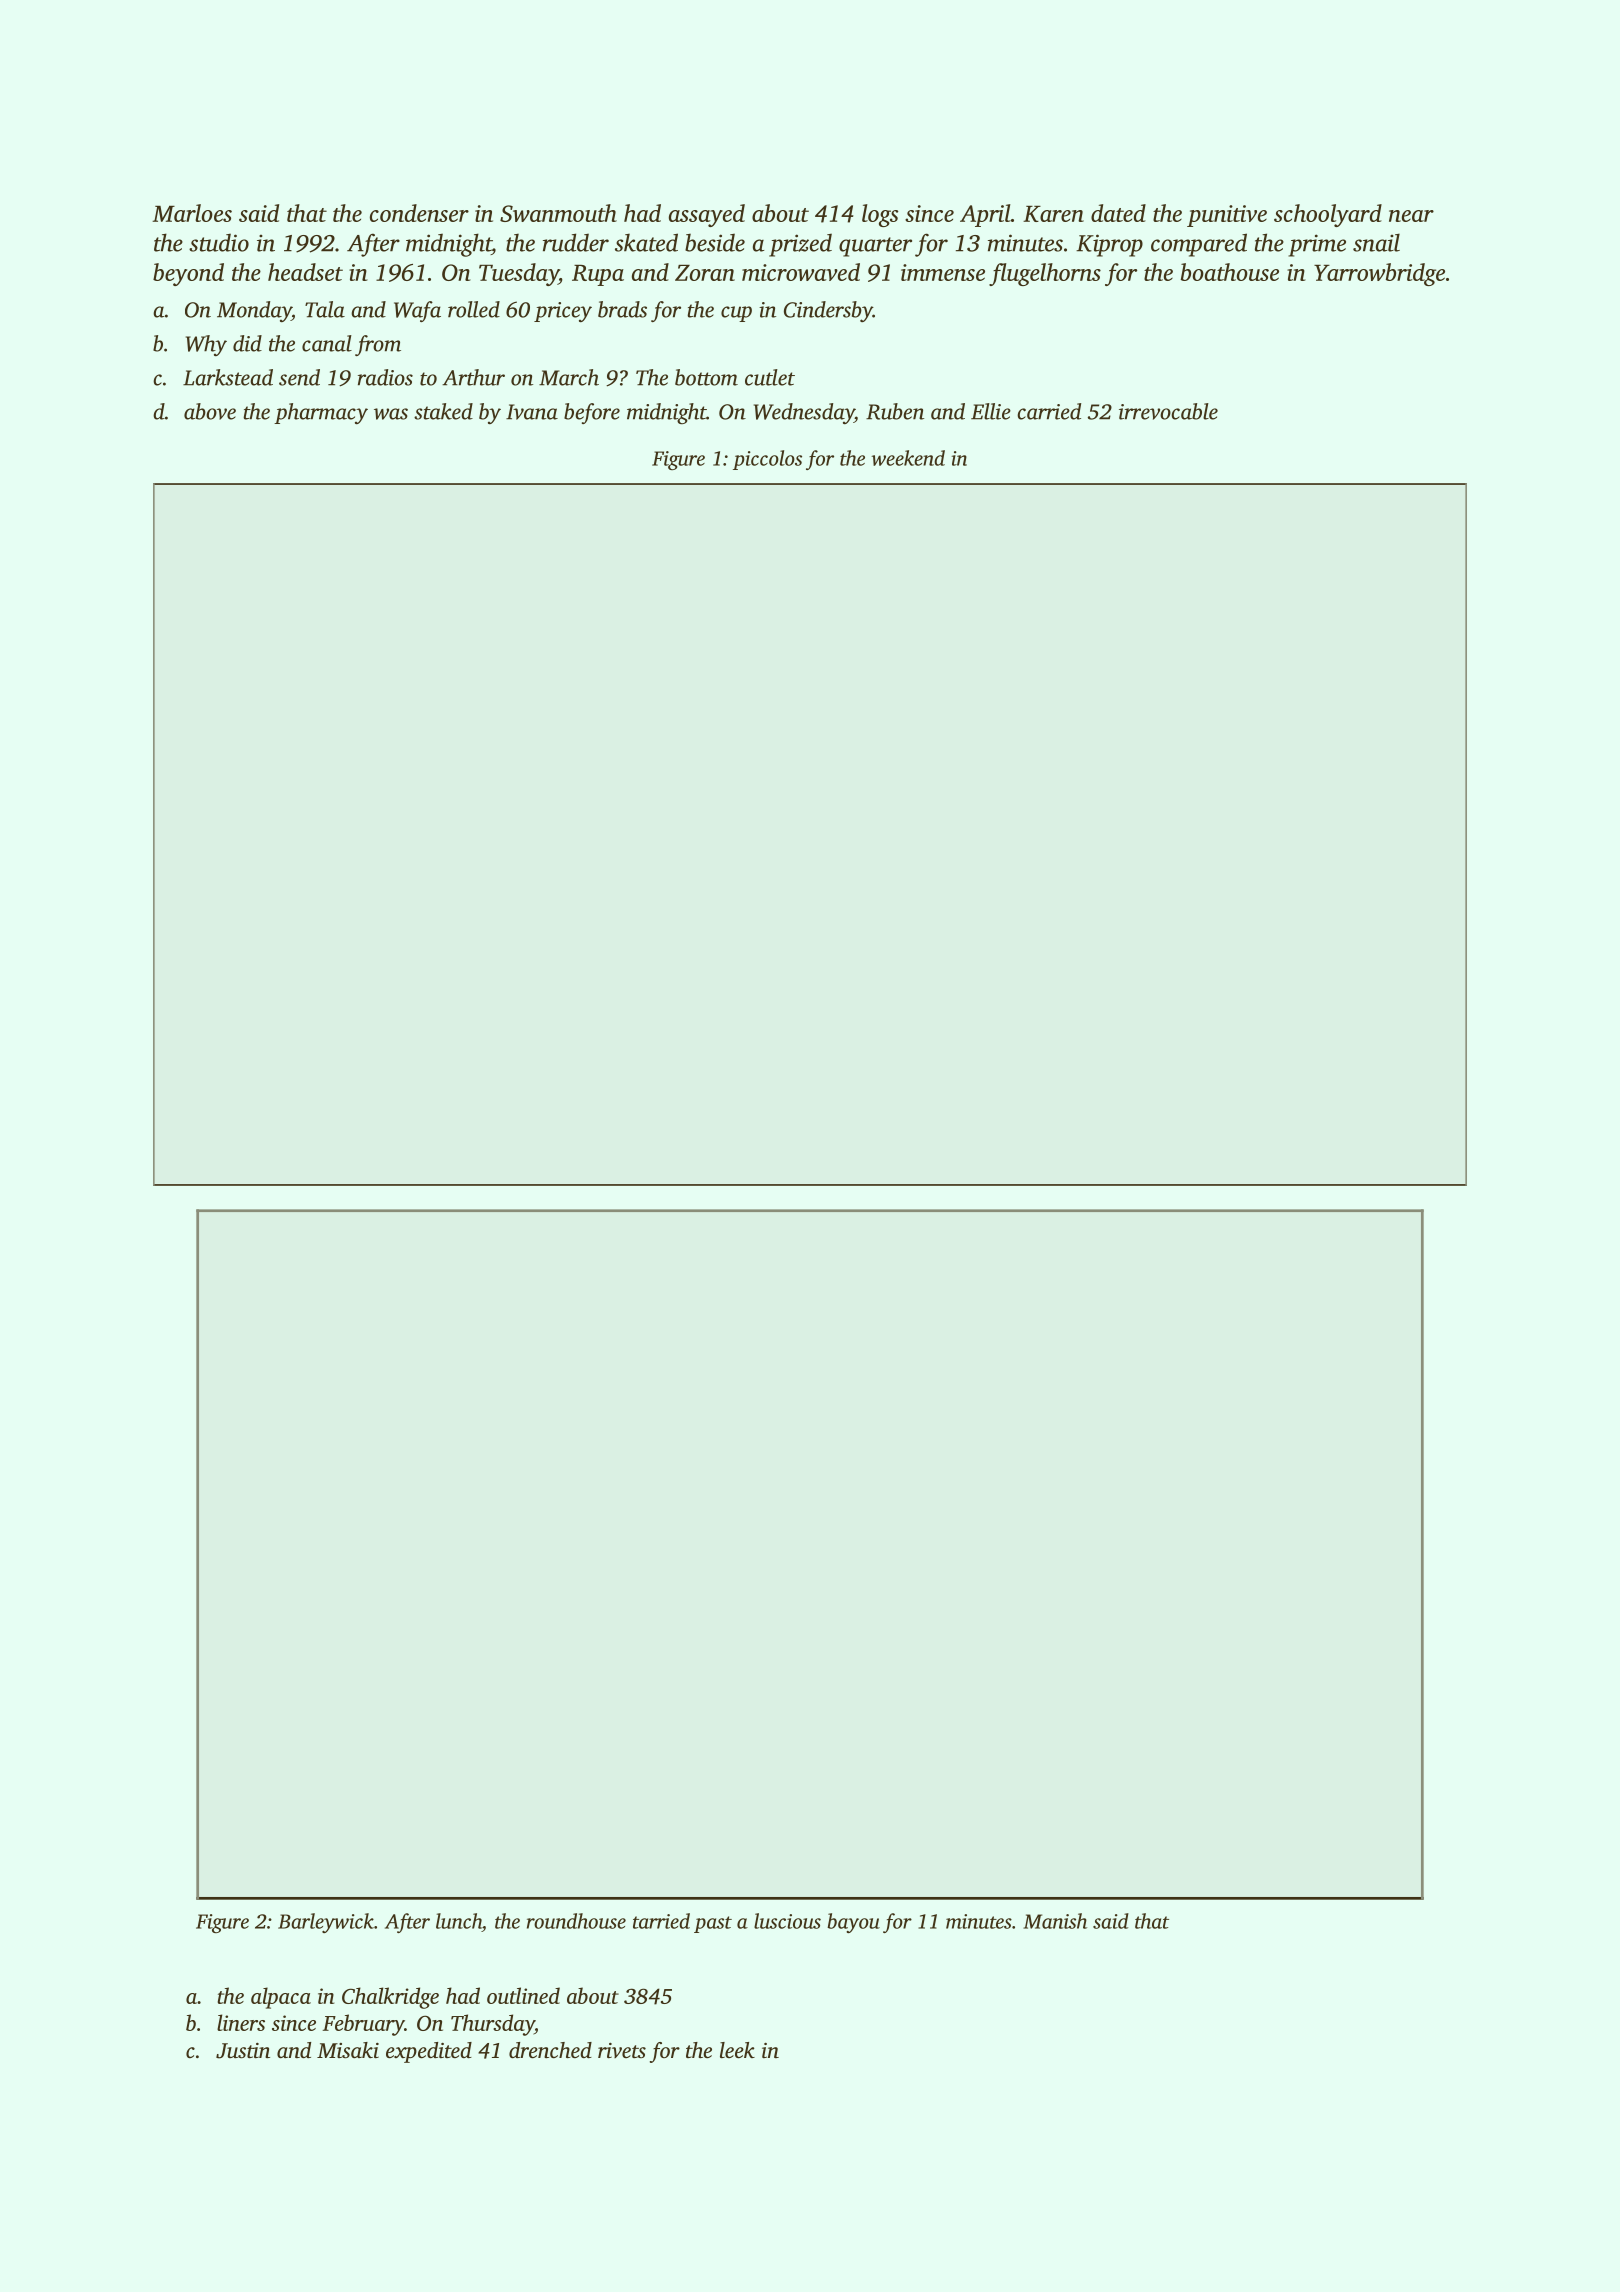  What do you see at coordinates (707, 215) in the document?
I see `assayed` at bounding box center [707, 215].
